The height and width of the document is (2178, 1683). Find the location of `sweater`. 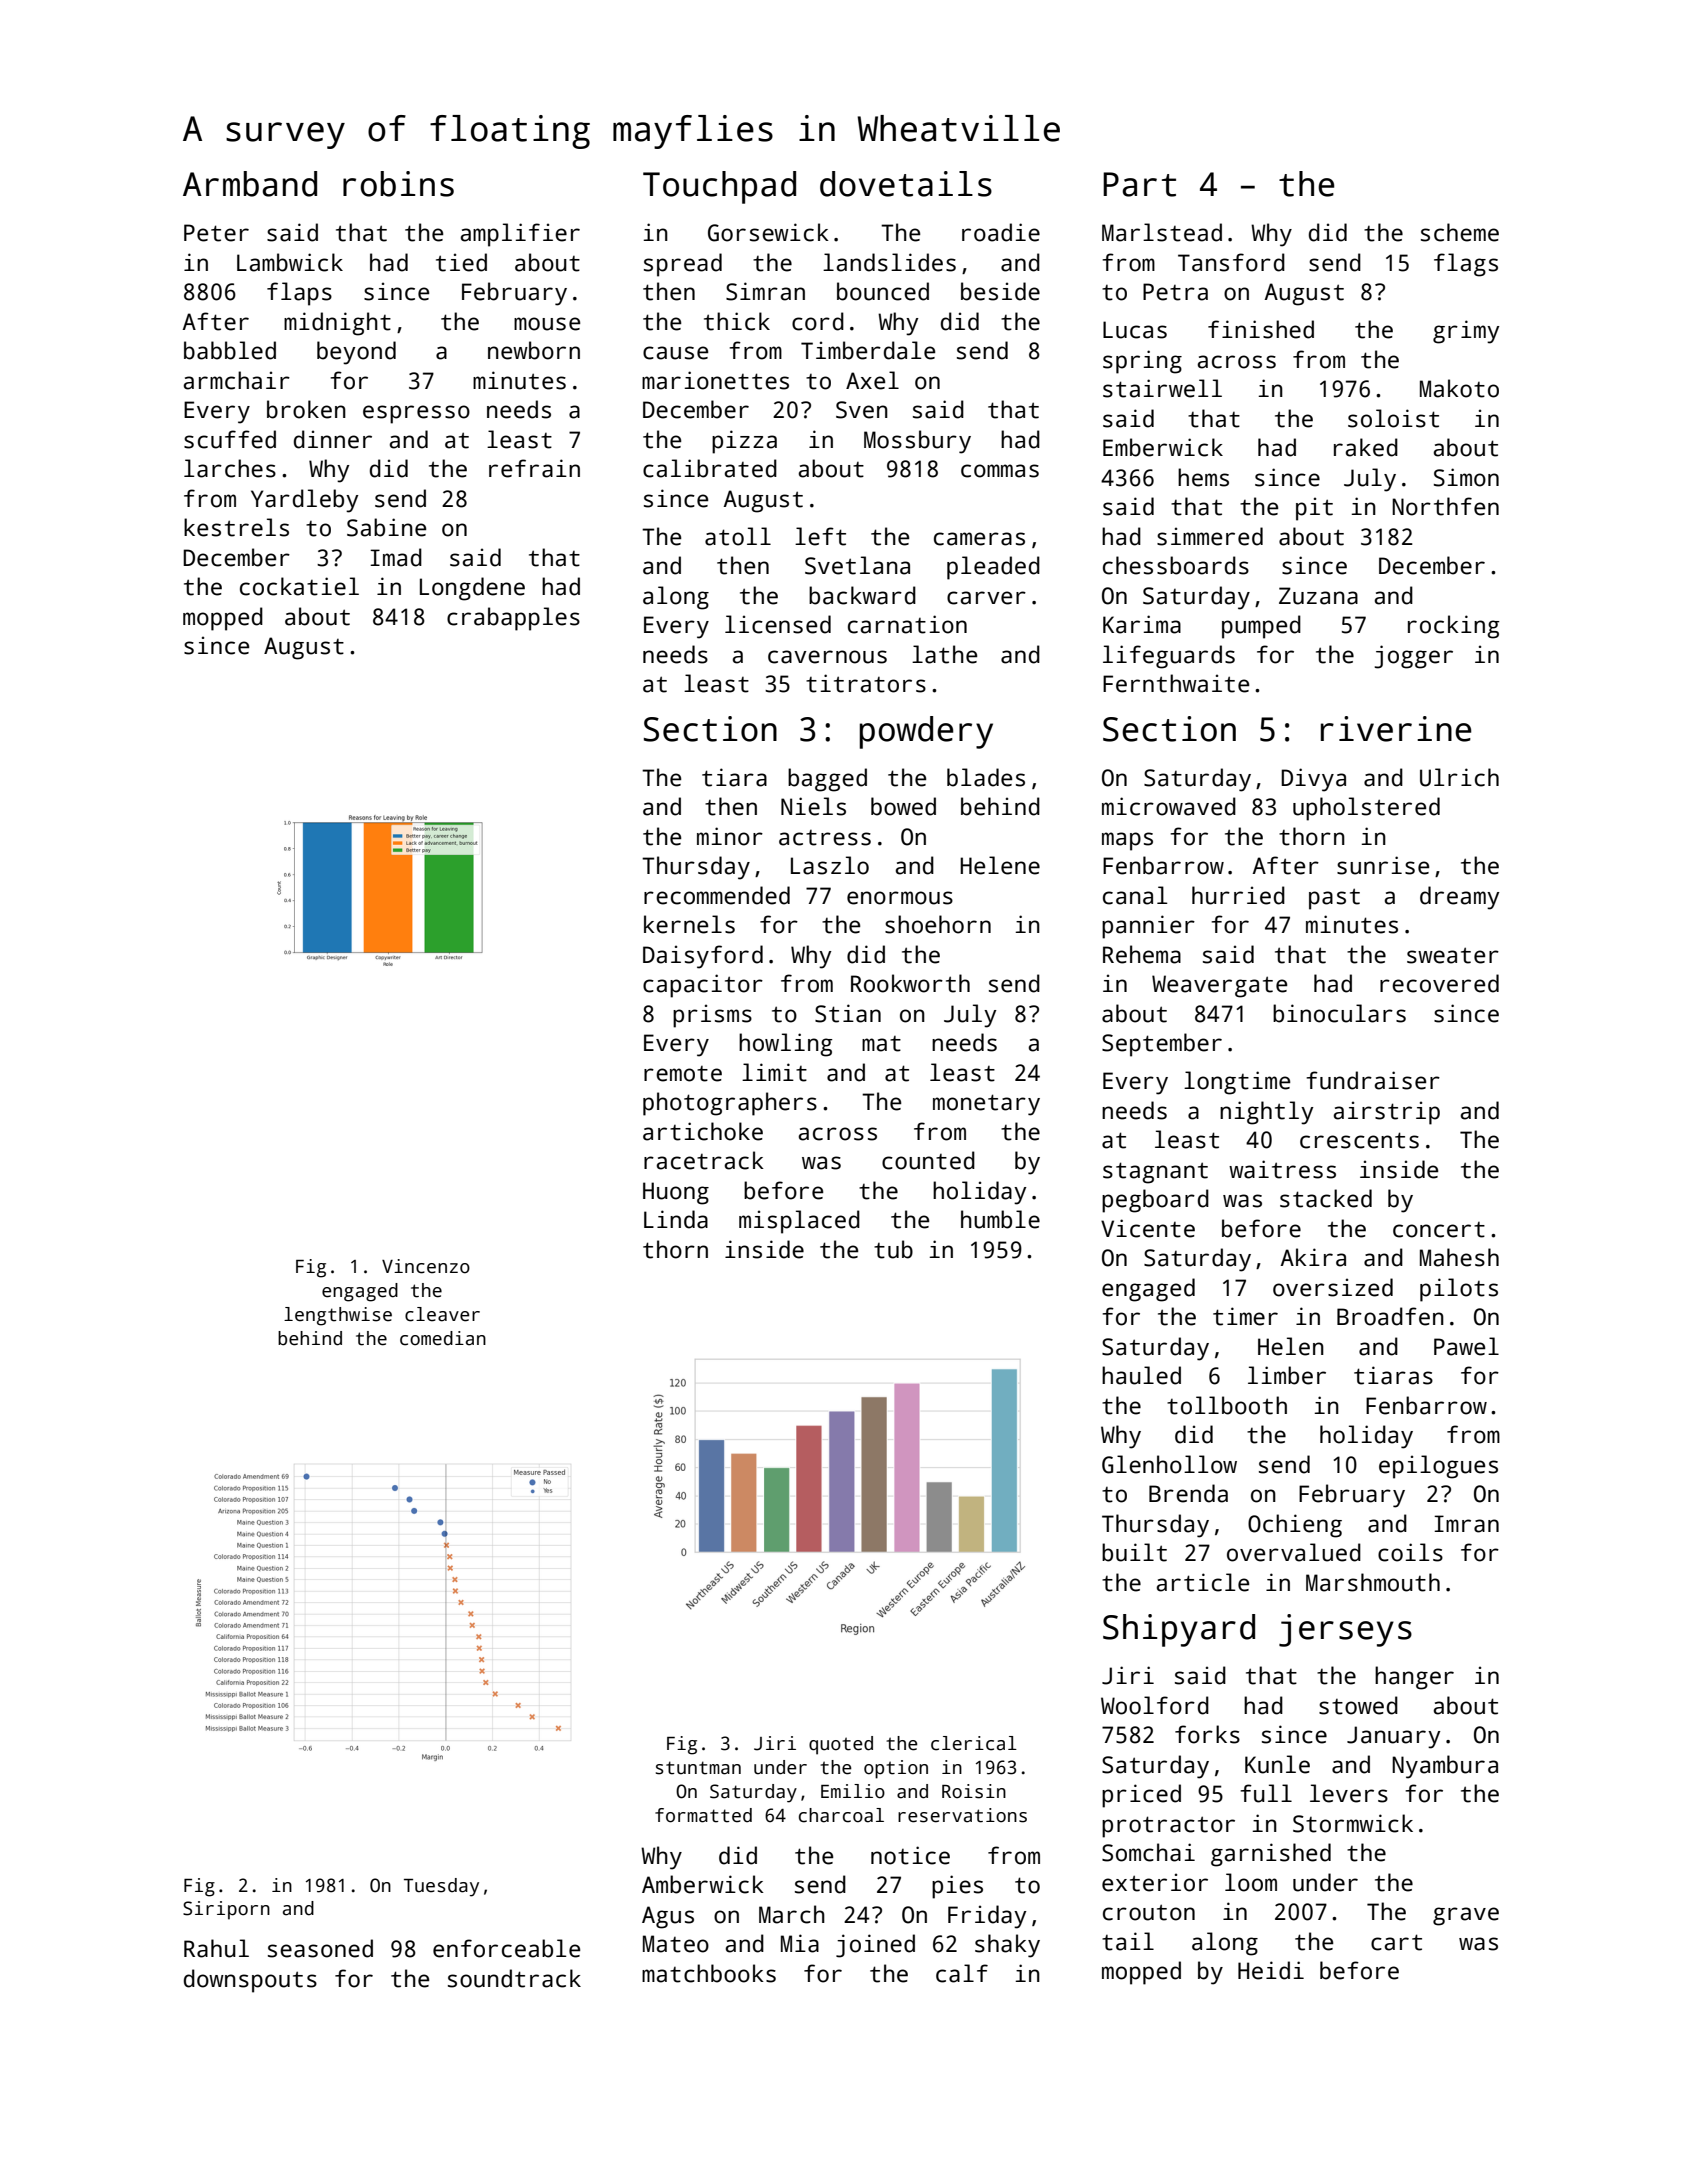

sweater is located at coordinates (1453, 955).
